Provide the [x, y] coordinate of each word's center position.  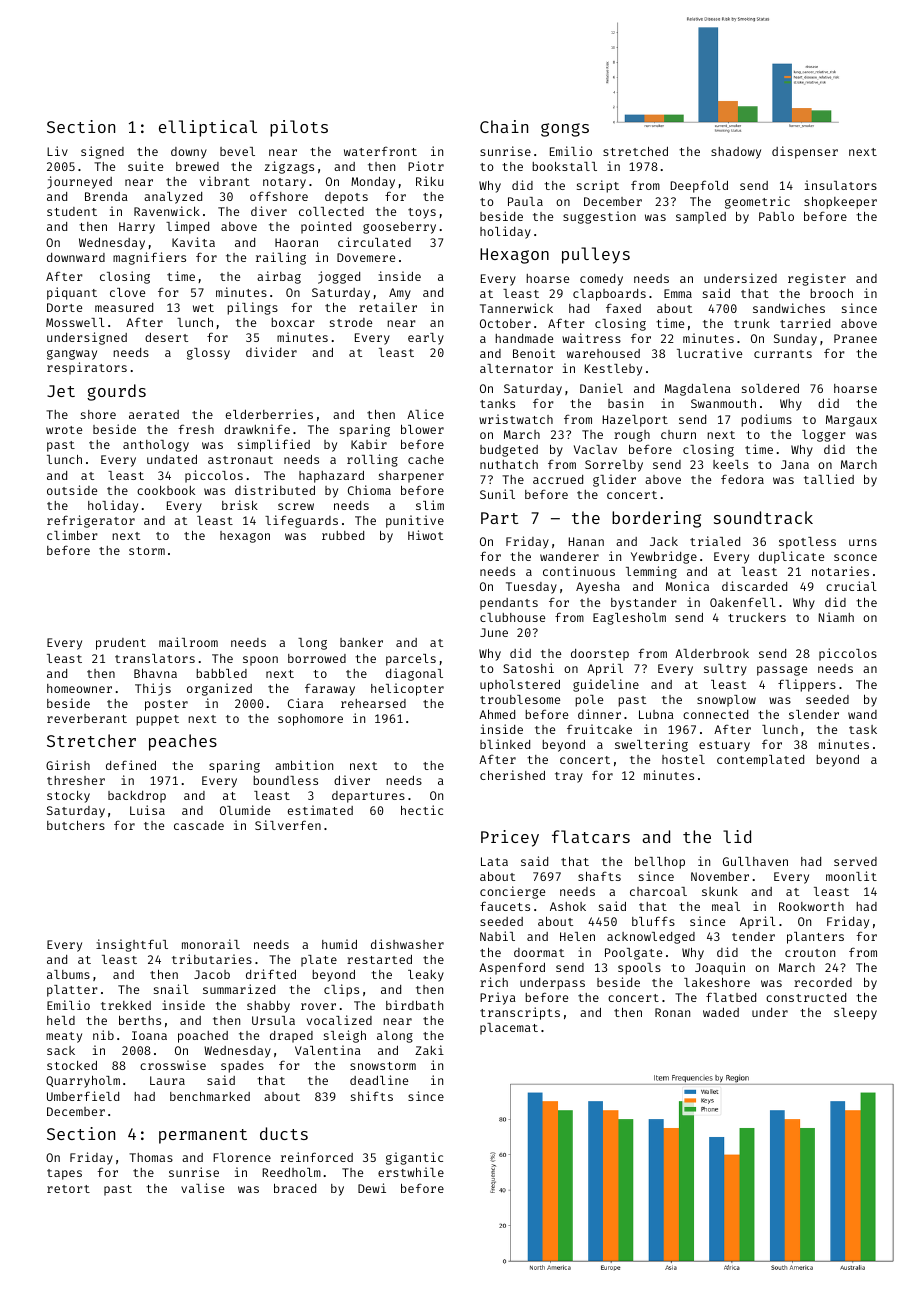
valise [202, 1188]
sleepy [855, 1014]
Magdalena [698, 390]
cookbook [166, 490]
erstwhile [411, 1172]
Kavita [193, 242]
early [426, 339]
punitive [415, 521]
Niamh [836, 617]
